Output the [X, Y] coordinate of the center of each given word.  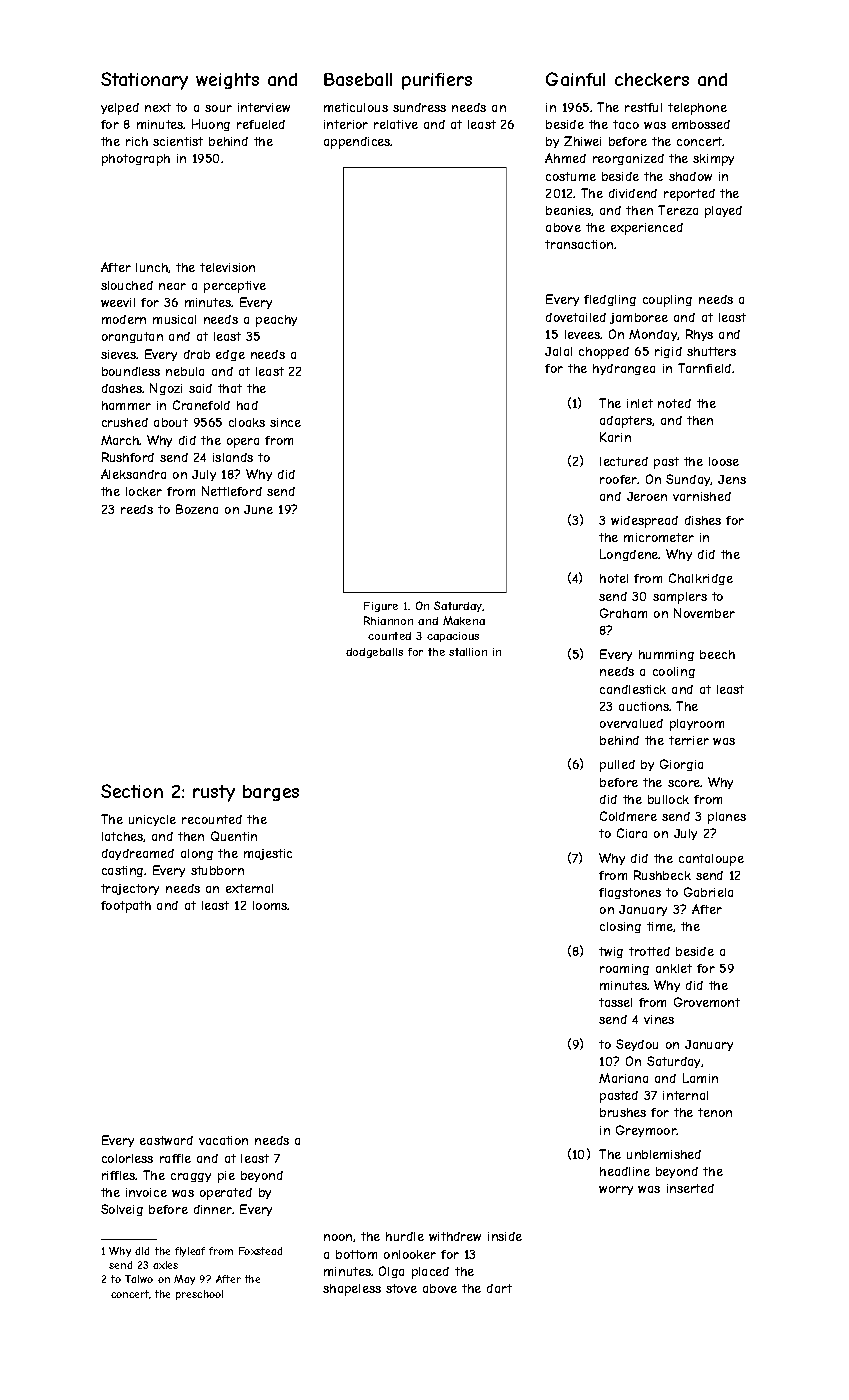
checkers [652, 79]
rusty [214, 793]
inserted [690, 1188]
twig [611, 952]
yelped [120, 109]
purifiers [437, 81]
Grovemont [707, 1002]
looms [270, 905]
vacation [223, 1140]
